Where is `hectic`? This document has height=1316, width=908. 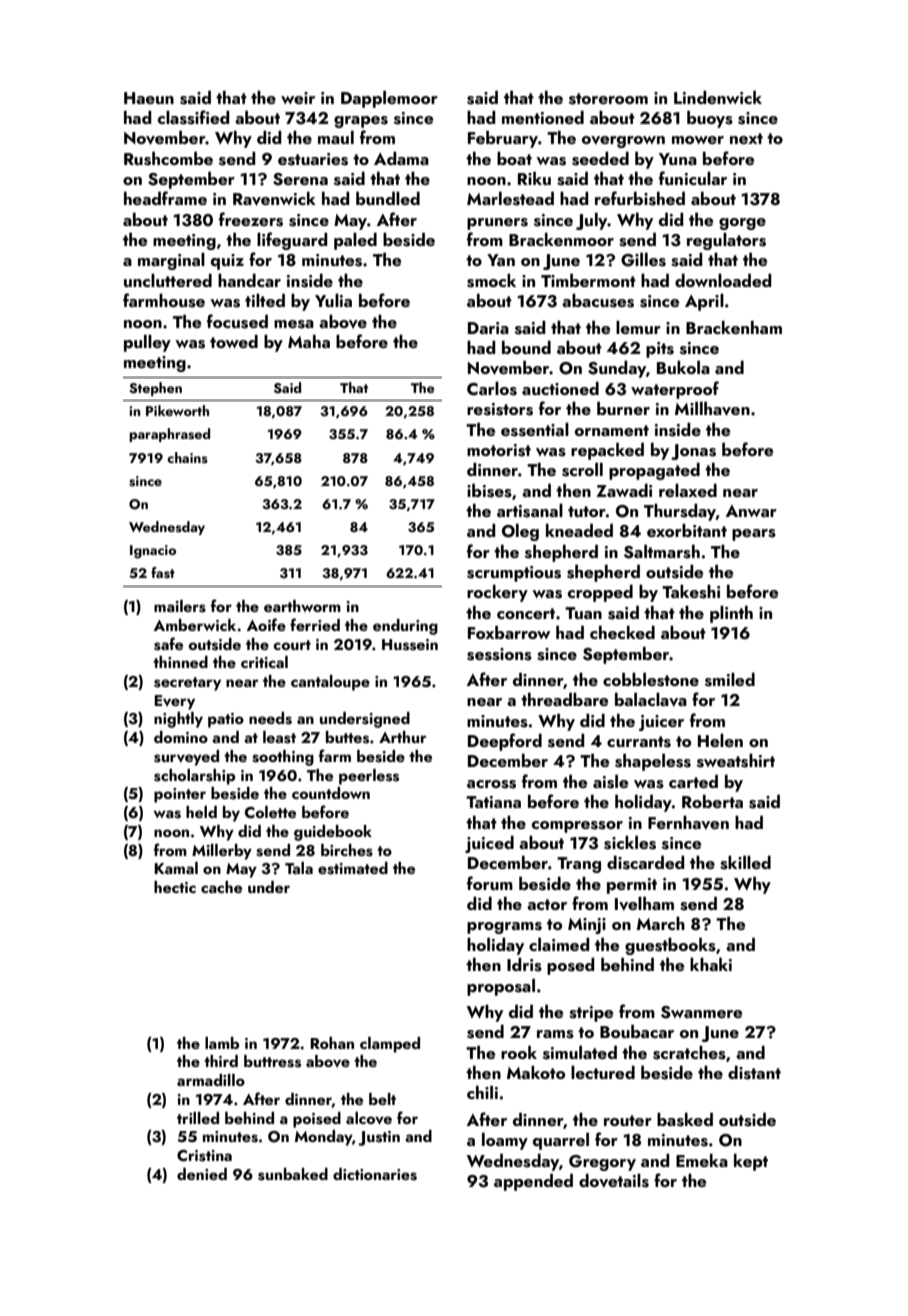
hectic is located at coordinates (175, 887).
